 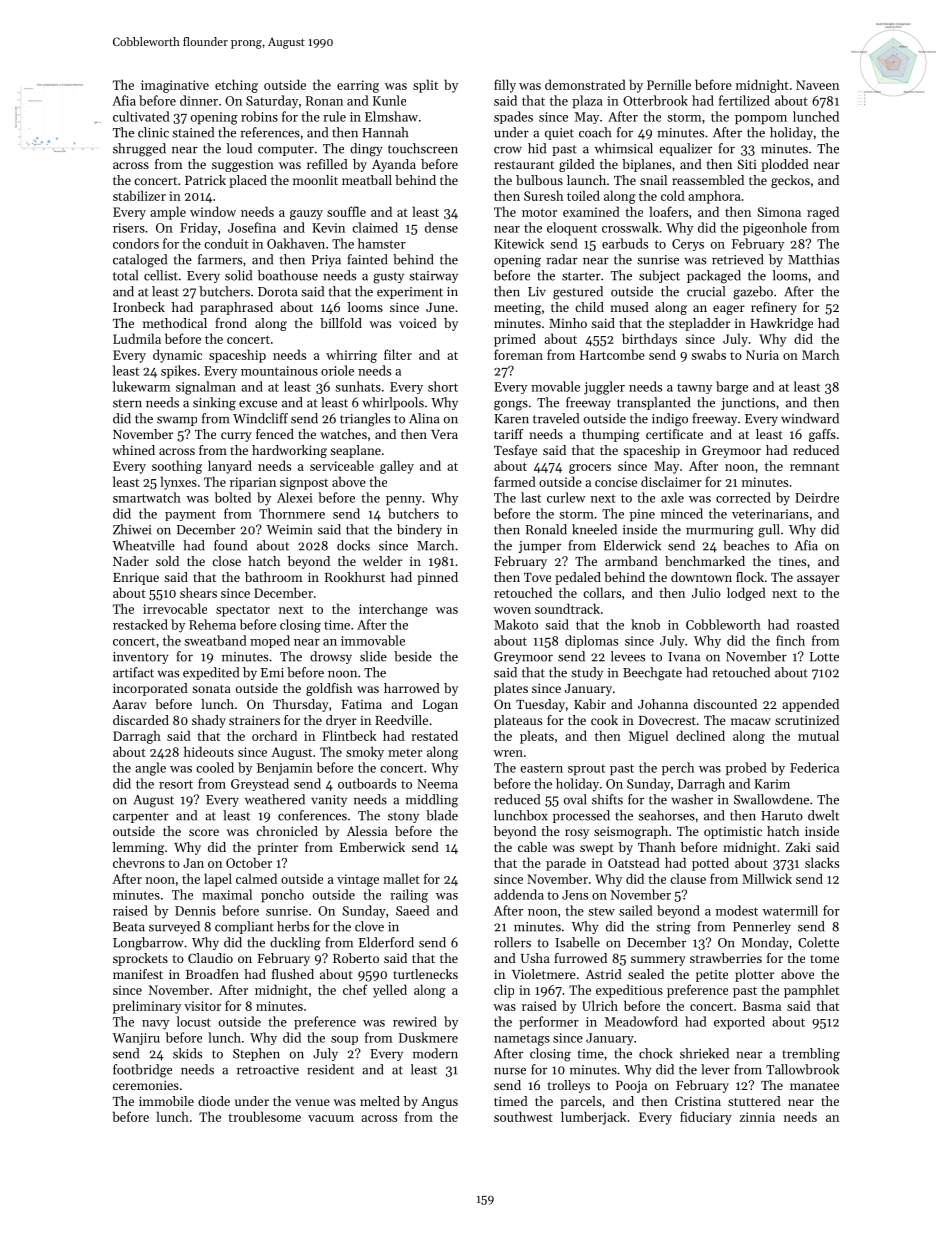 I want to click on Makoto, so click(x=516, y=624).
